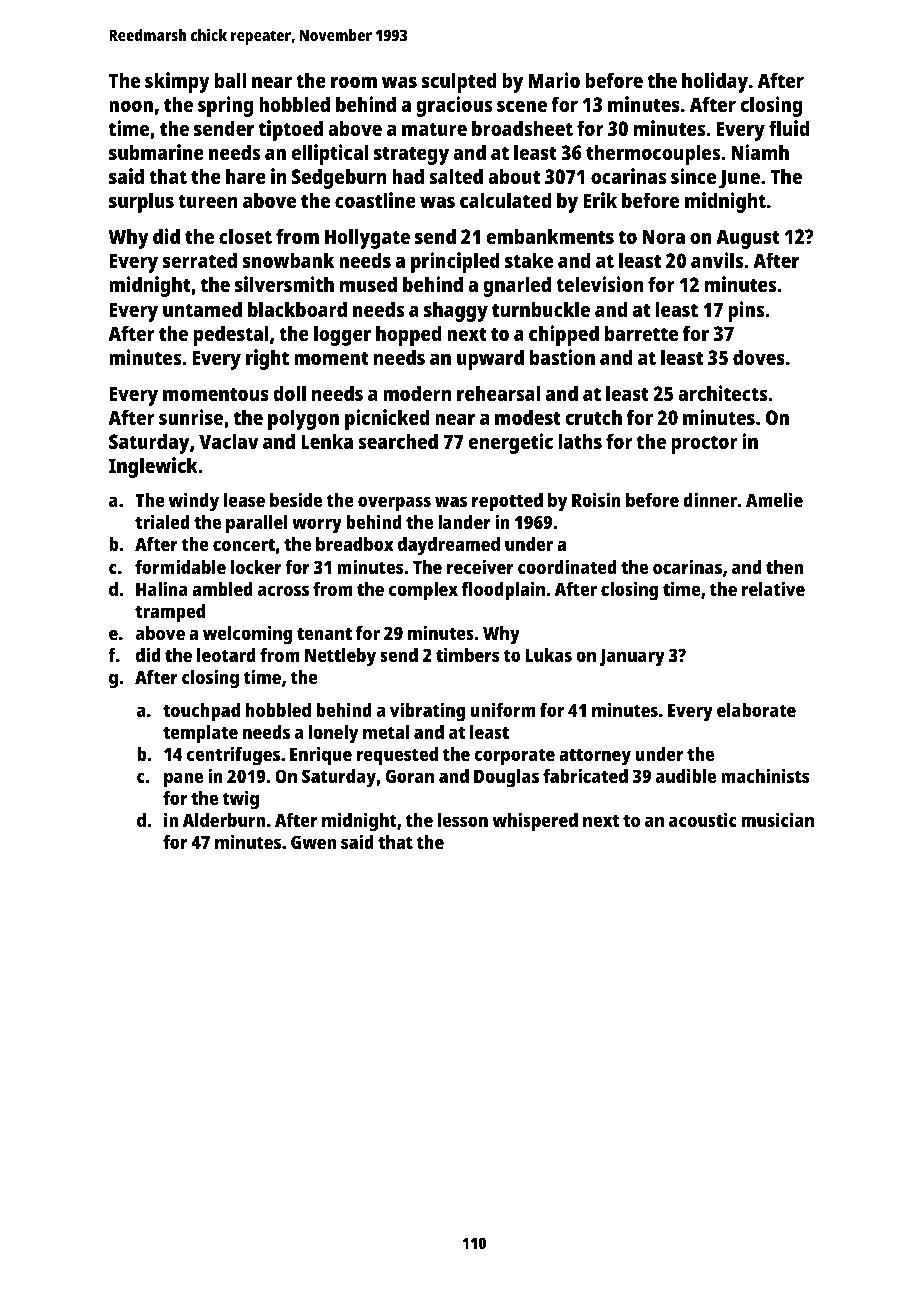  I want to click on elliptical, so click(330, 154).
